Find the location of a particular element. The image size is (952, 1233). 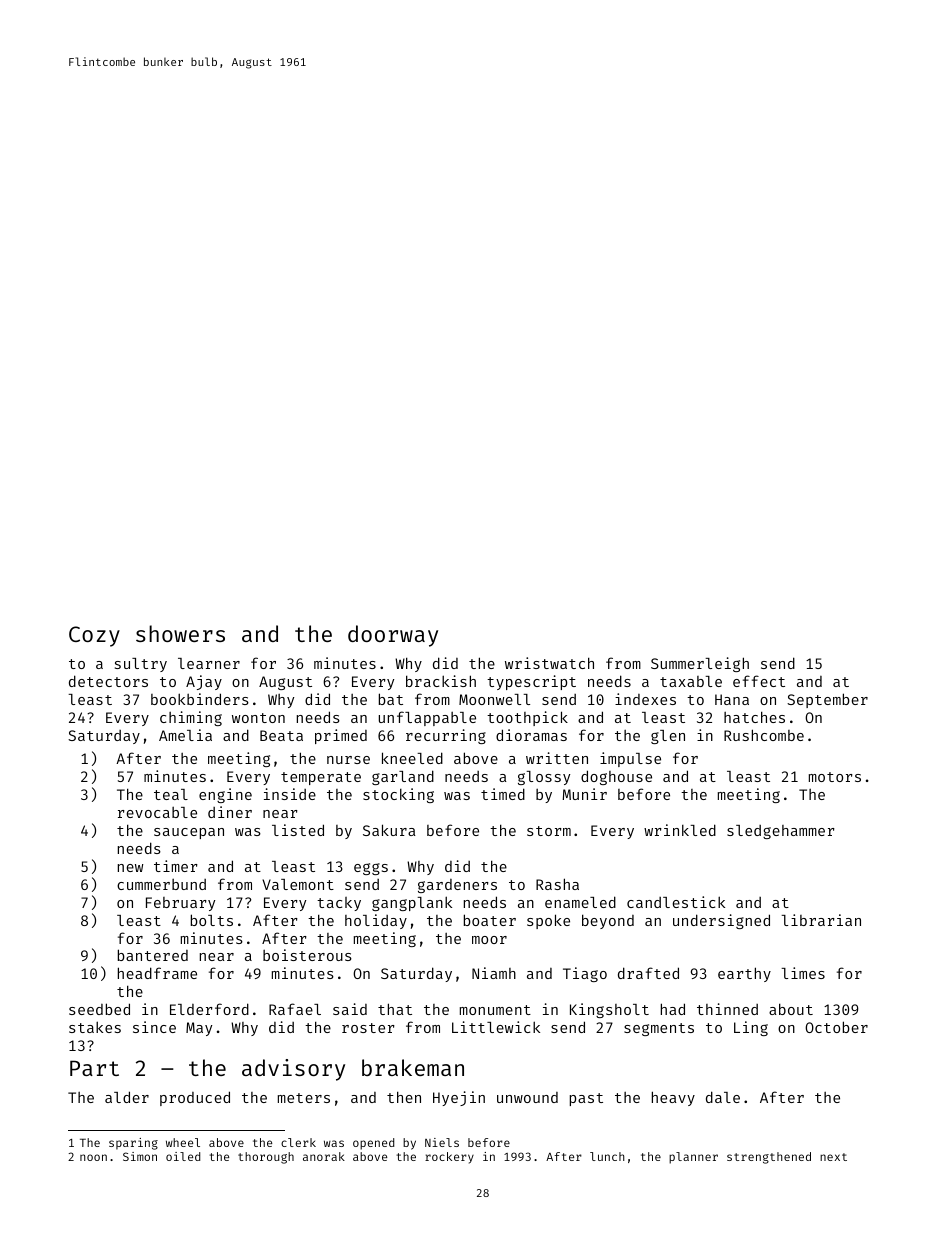

Summerleigh is located at coordinates (700, 664).
